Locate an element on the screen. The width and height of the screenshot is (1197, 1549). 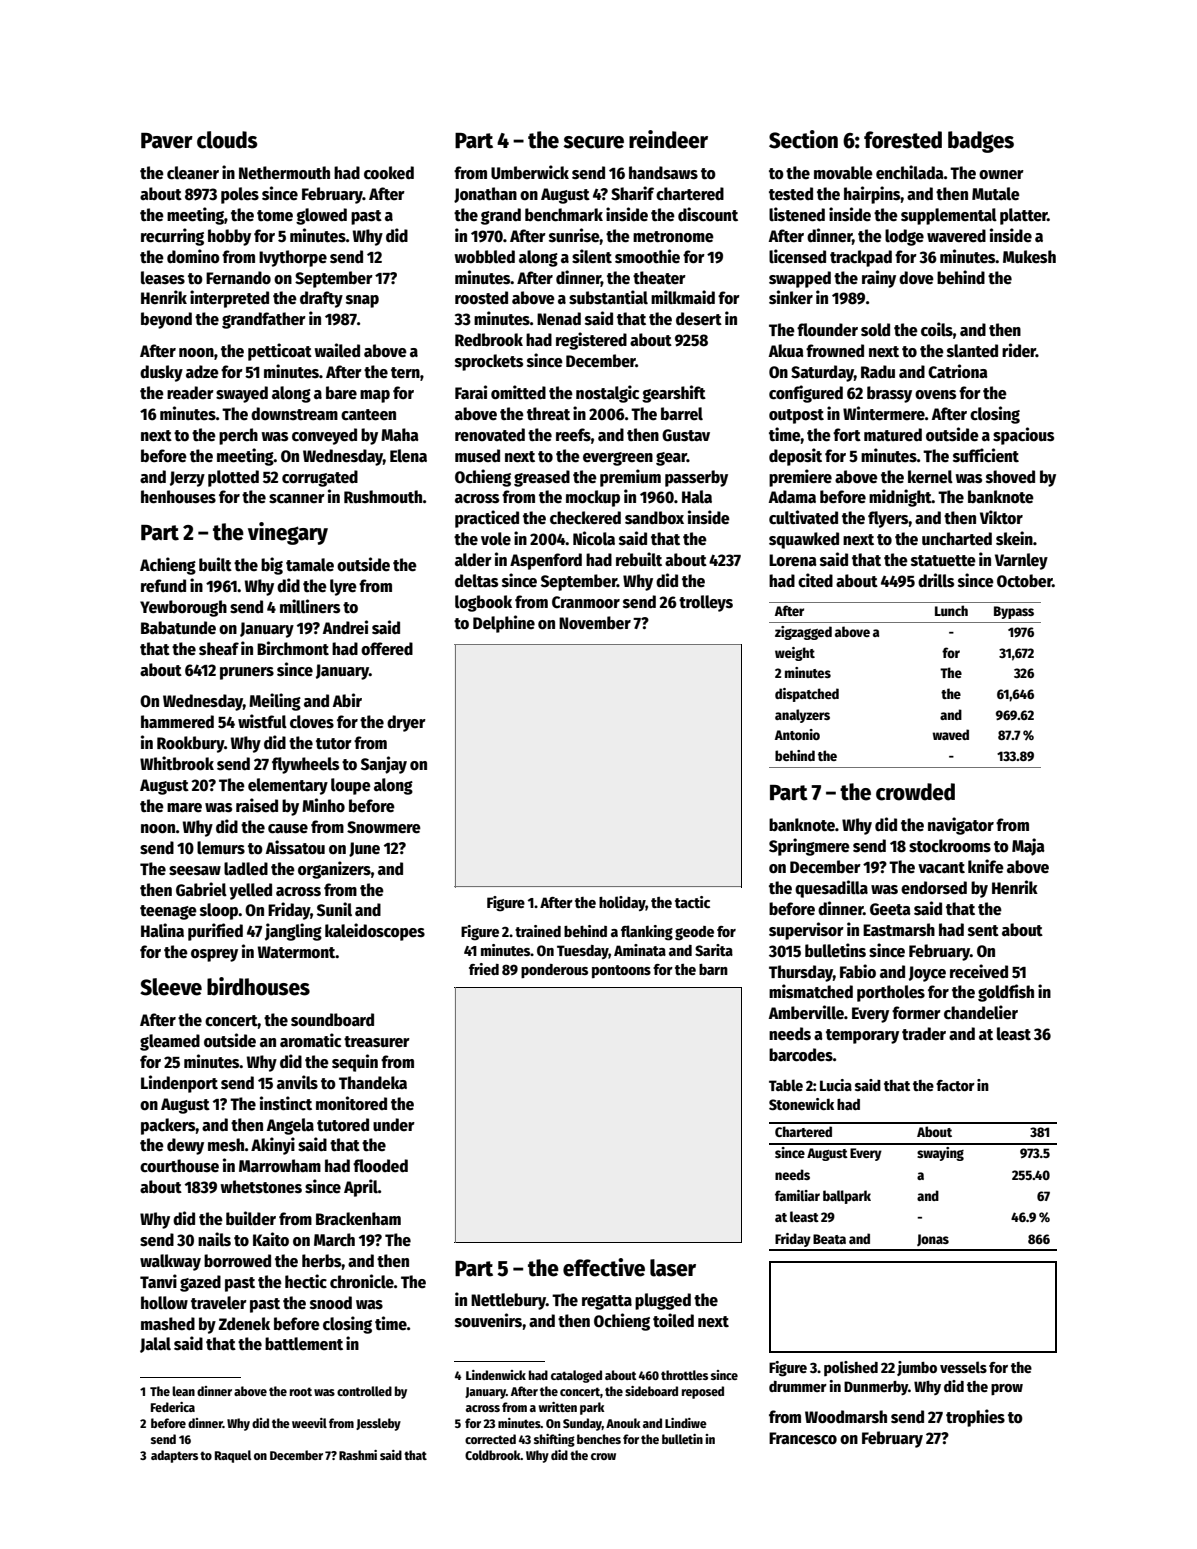
trained is located at coordinates (538, 931).
